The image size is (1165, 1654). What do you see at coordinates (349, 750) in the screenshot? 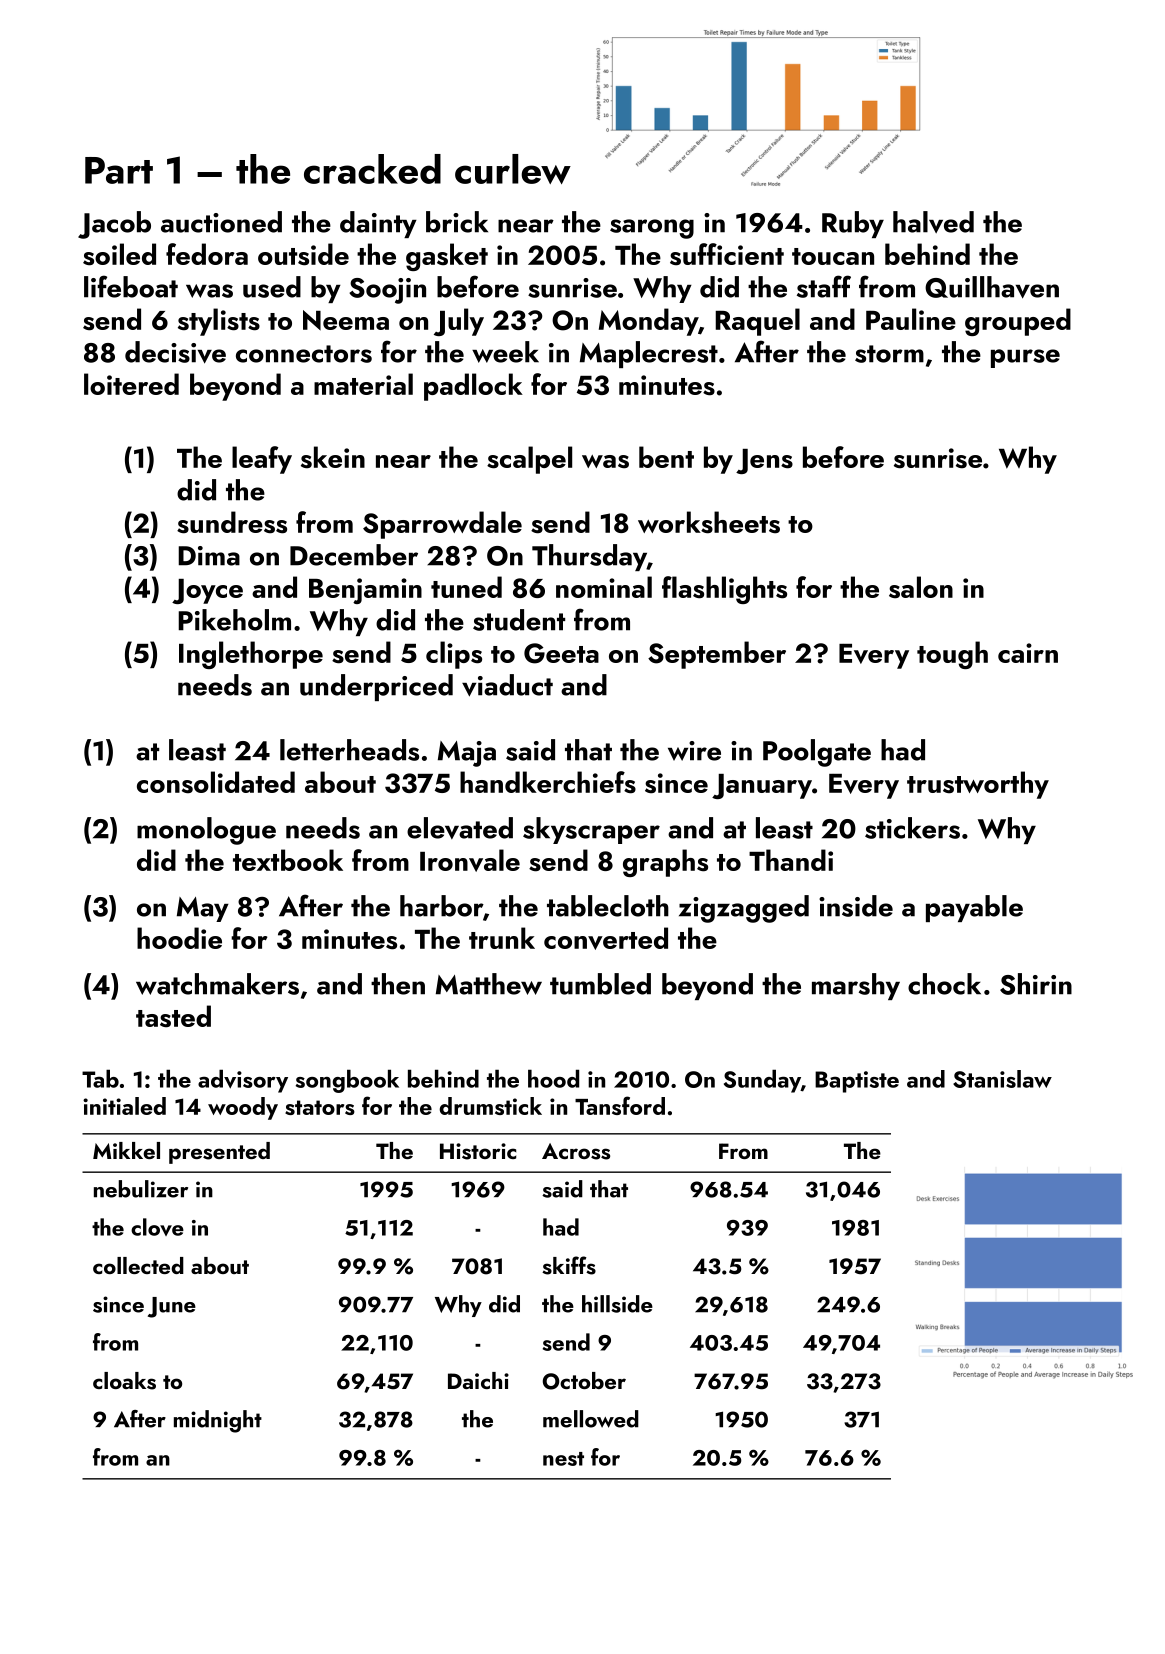
I see `letterheads` at bounding box center [349, 750].
